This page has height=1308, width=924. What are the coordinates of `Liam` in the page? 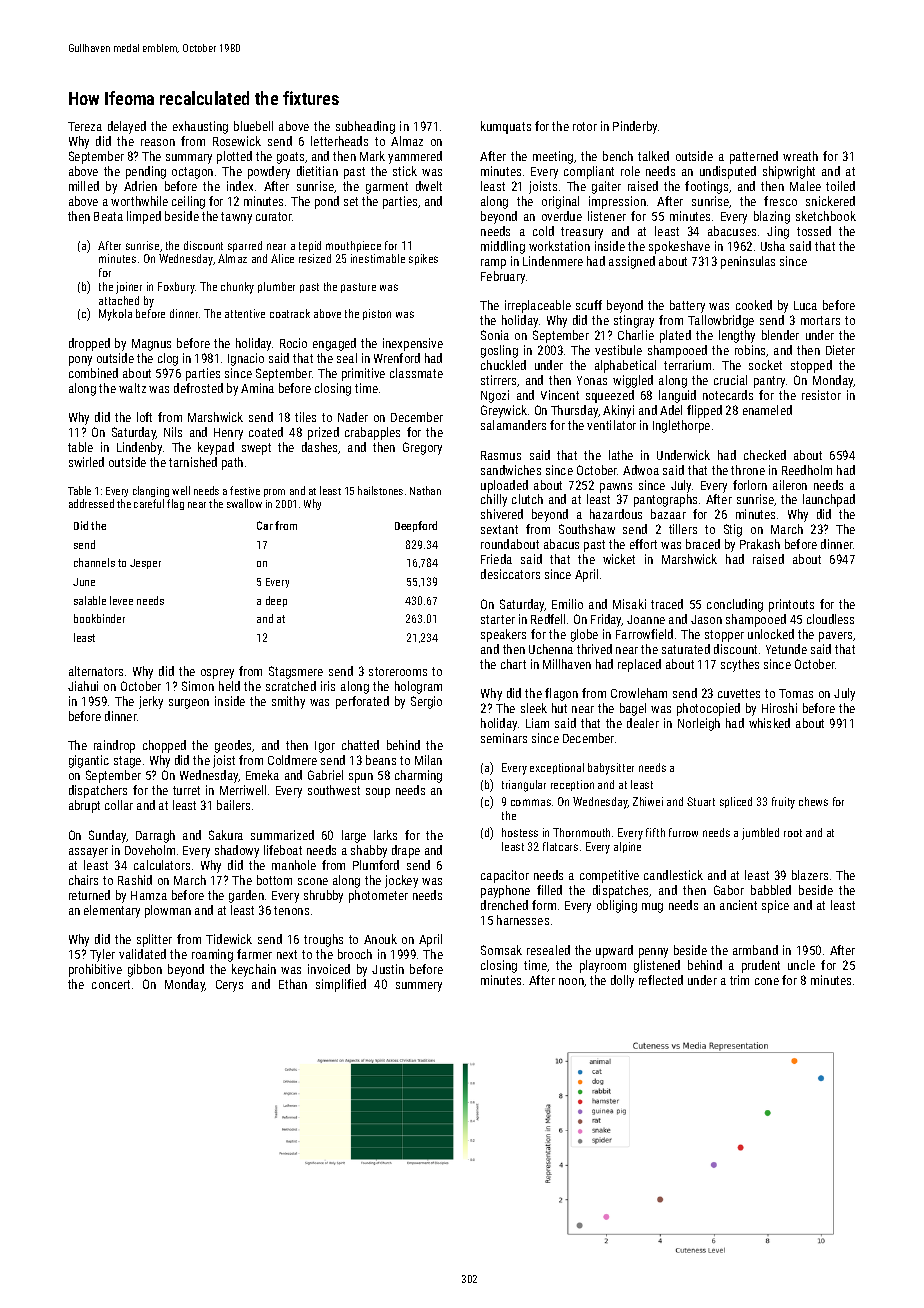 It's located at (537, 723).
